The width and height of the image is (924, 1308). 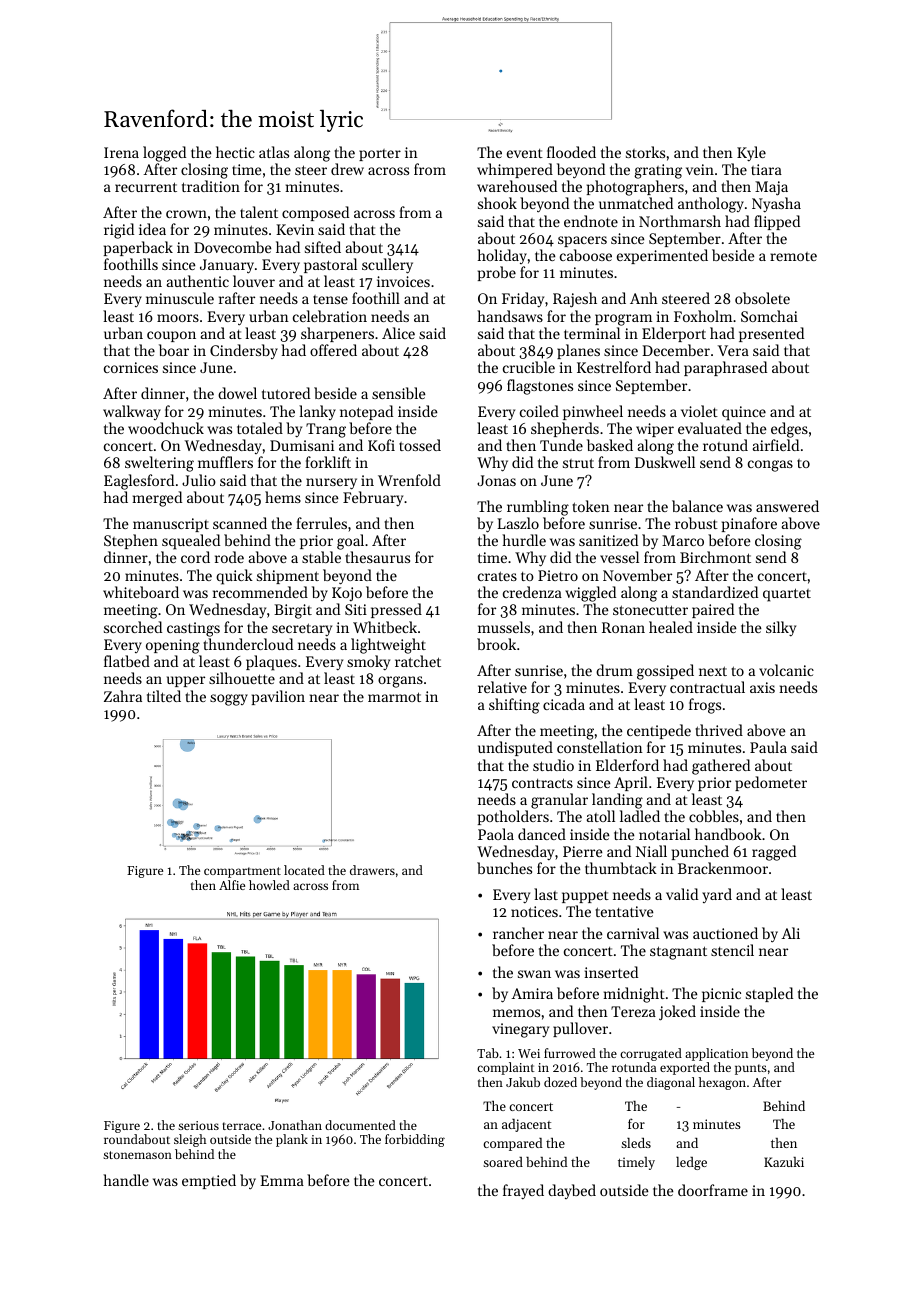 What do you see at coordinates (710, 428) in the image?
I see `evaluated` at bounding box center [710, 428].
